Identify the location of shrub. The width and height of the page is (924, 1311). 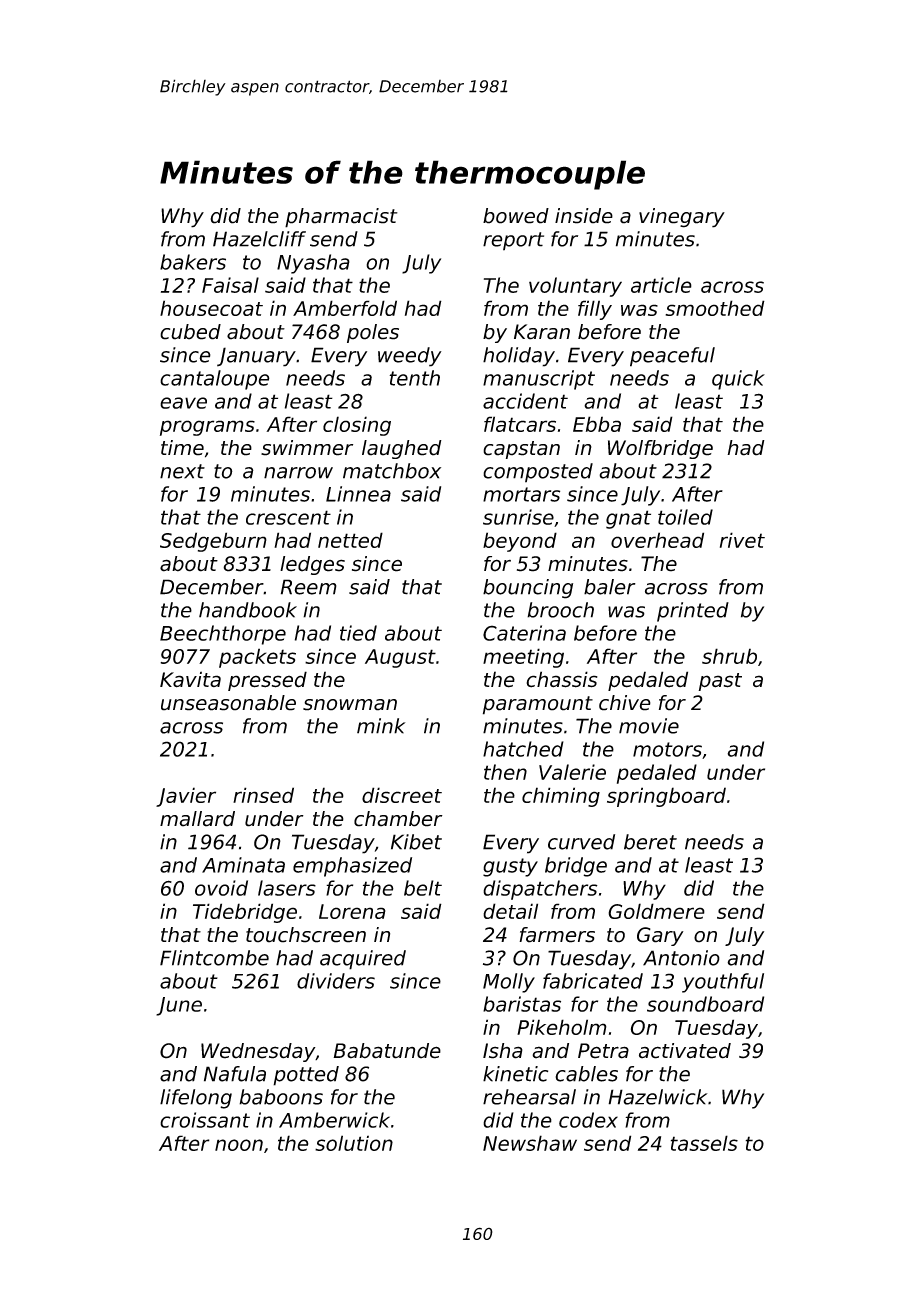
(729, 656).
